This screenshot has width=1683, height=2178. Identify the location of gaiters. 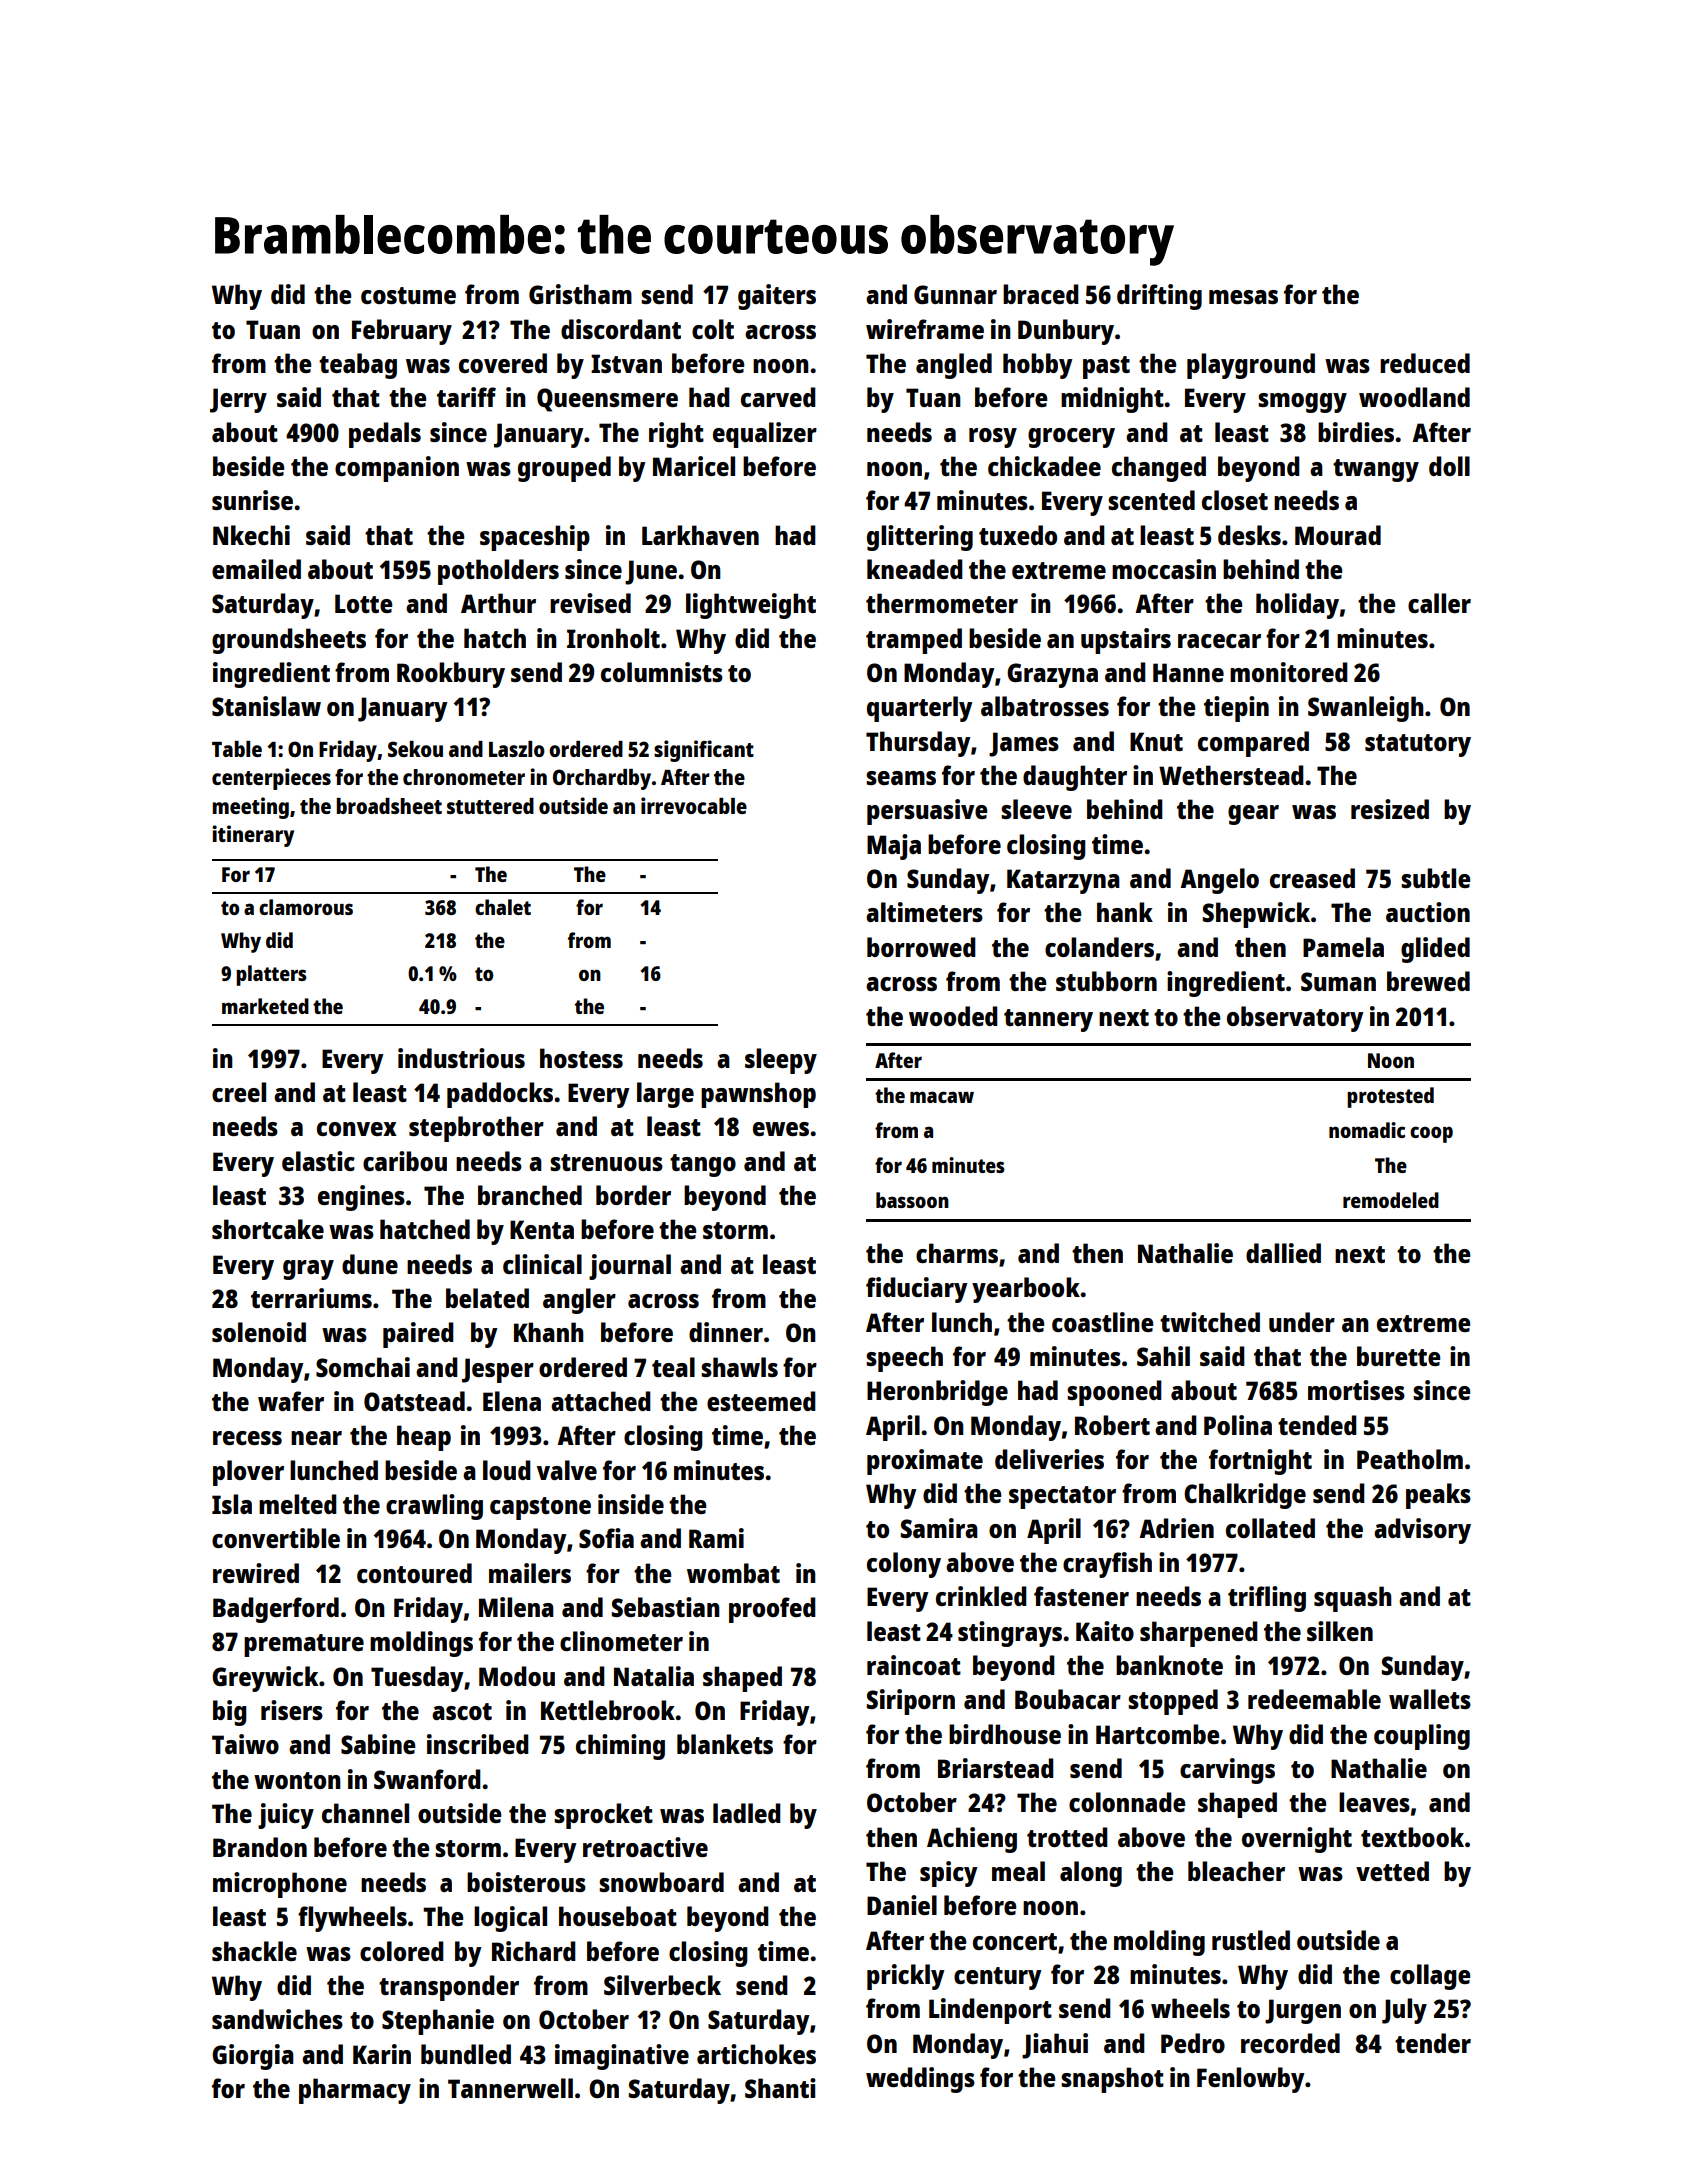
(777, 297).
